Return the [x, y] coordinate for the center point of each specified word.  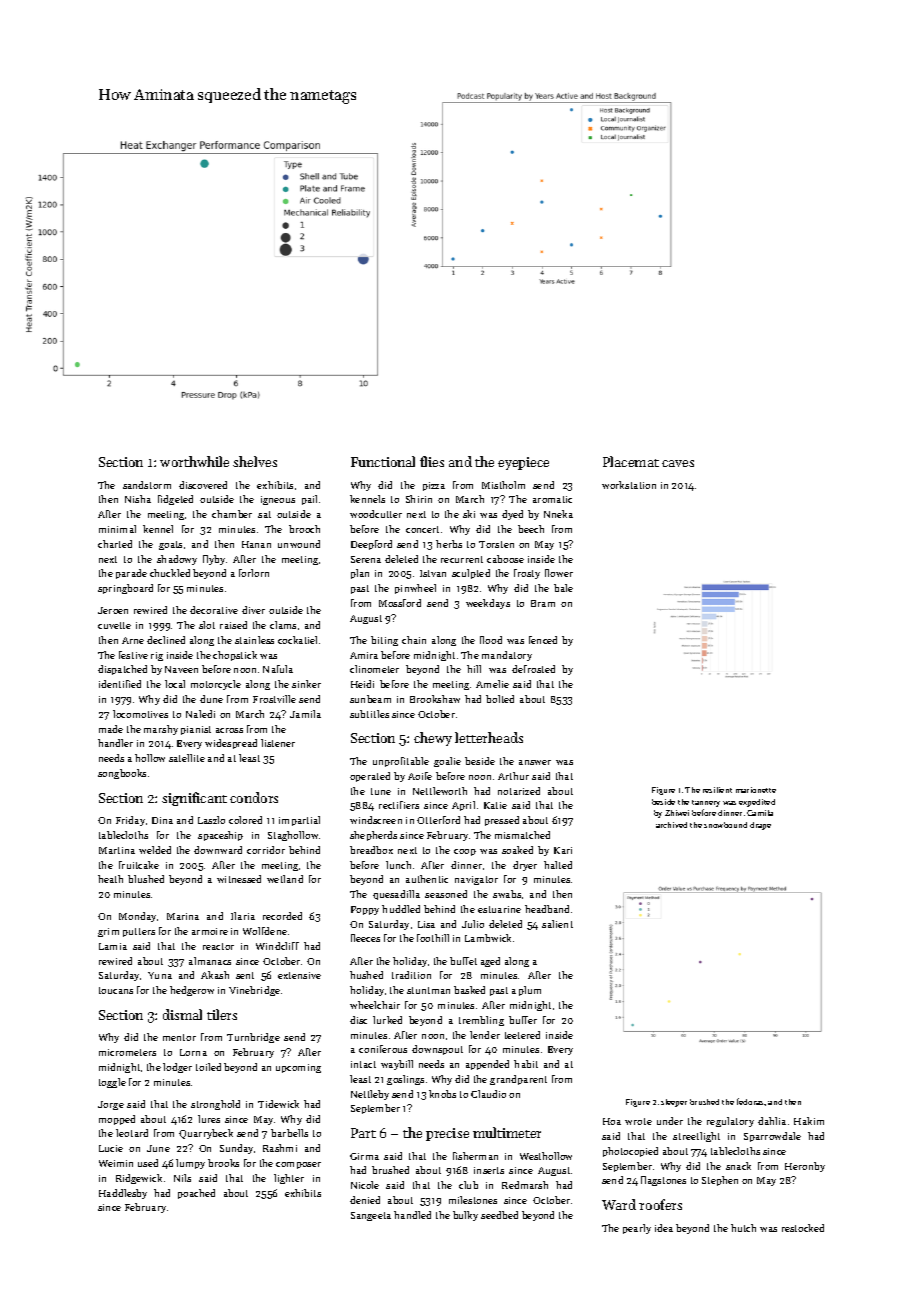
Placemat [631, 461]
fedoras [751, 1101]
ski [469, 514]
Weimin [116, 1163]
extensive [299, 975]
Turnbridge [253, 1038]
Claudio [488, 1094]
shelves [255, 461]
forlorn [254, 573]
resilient [717, 790]
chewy [433, 739]
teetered [522, 1035]
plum [530, 991]
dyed [512, 515]
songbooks [122, 774]
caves [678, 463]
